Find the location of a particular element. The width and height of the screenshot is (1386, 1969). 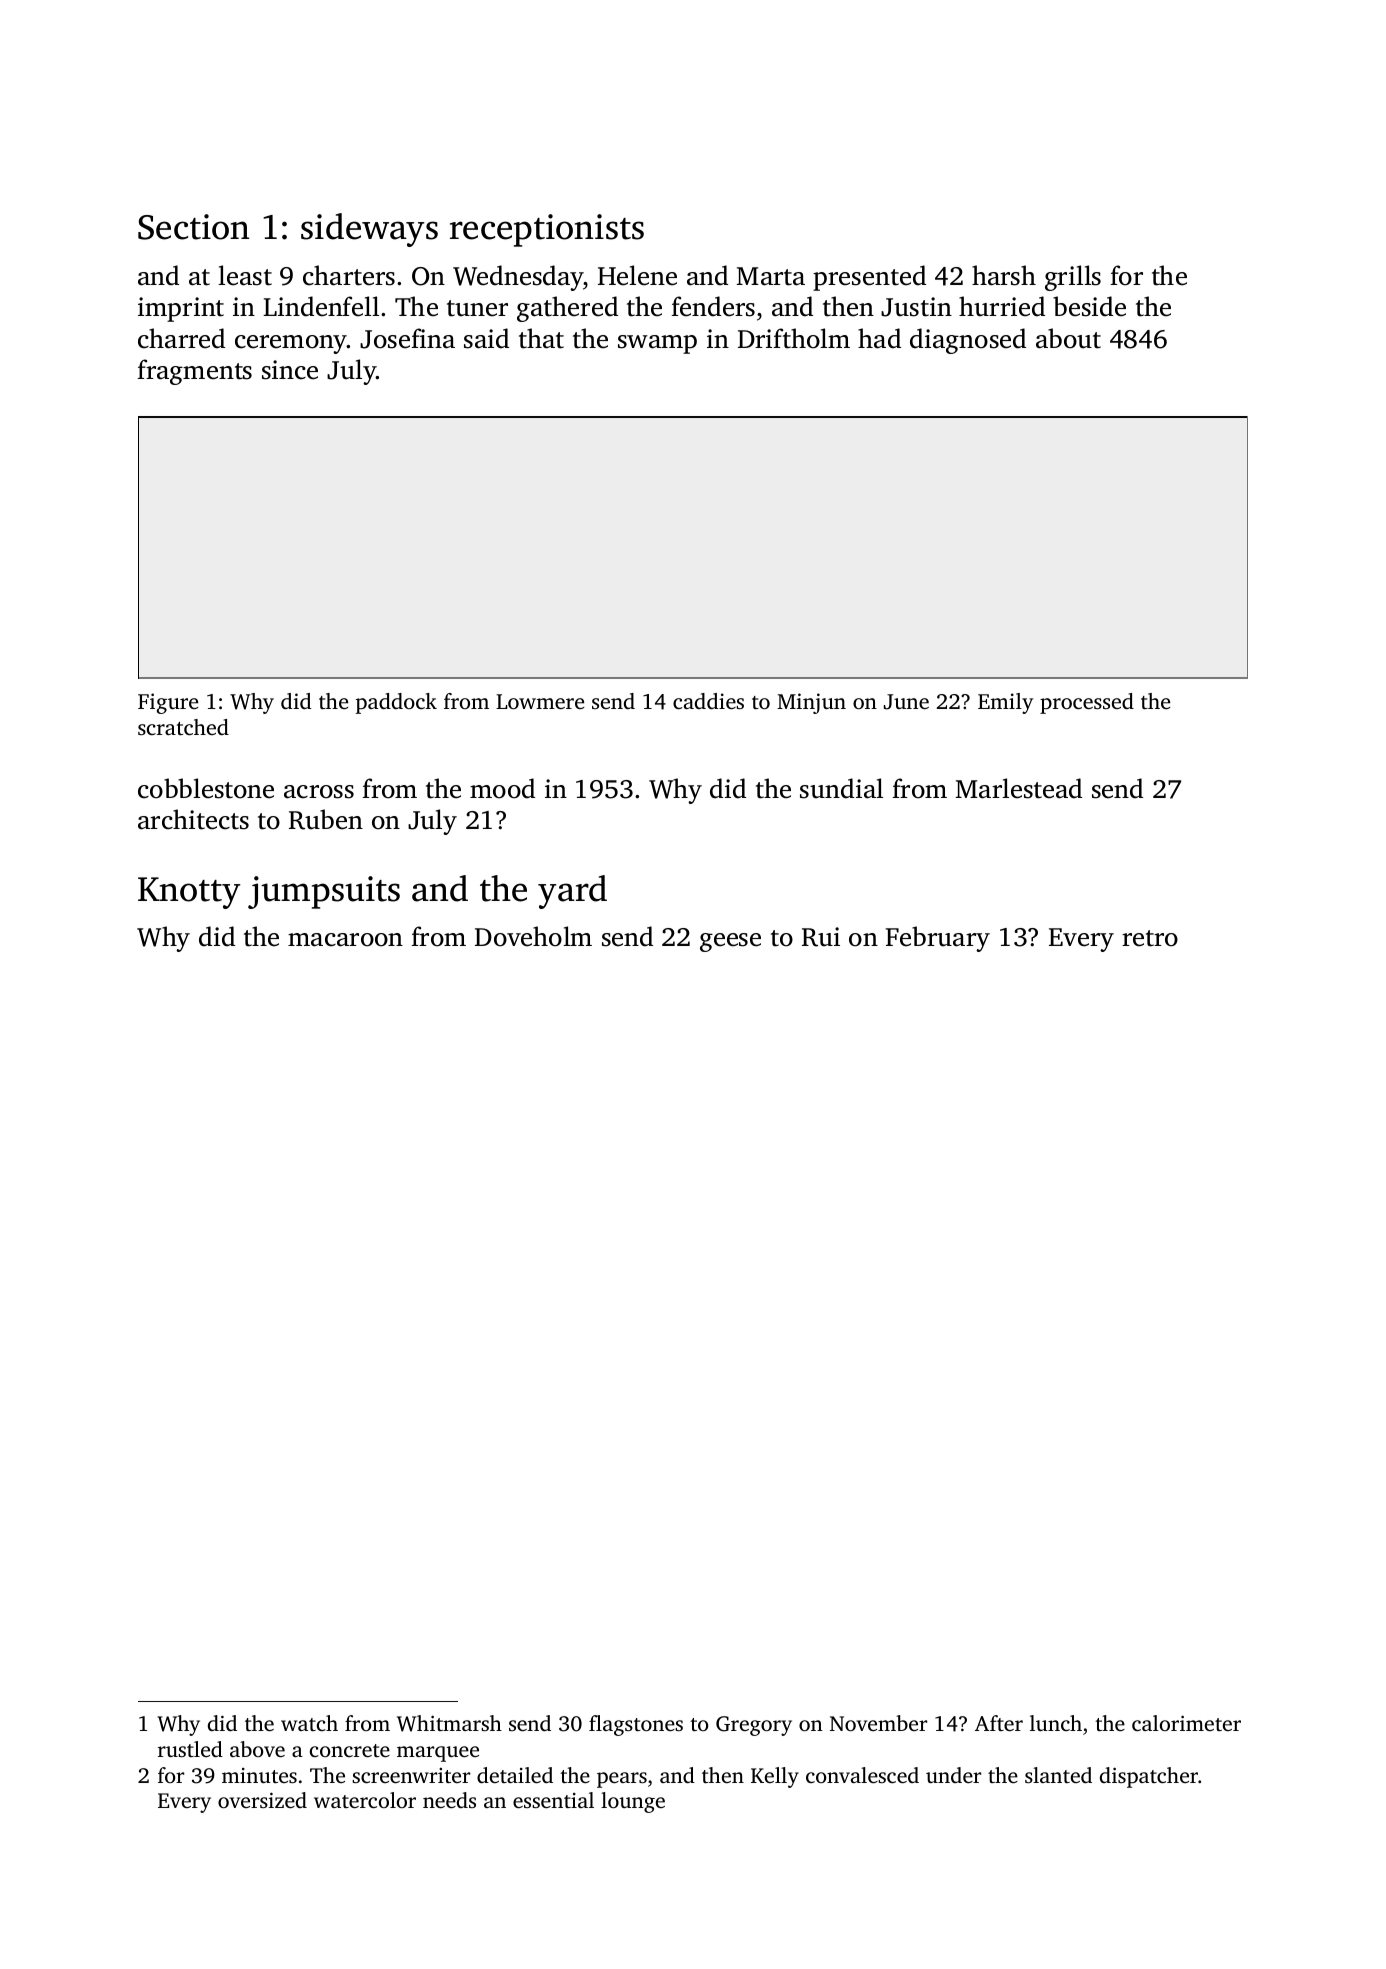

dispatcher is located at coordinates (1149, 1777).
